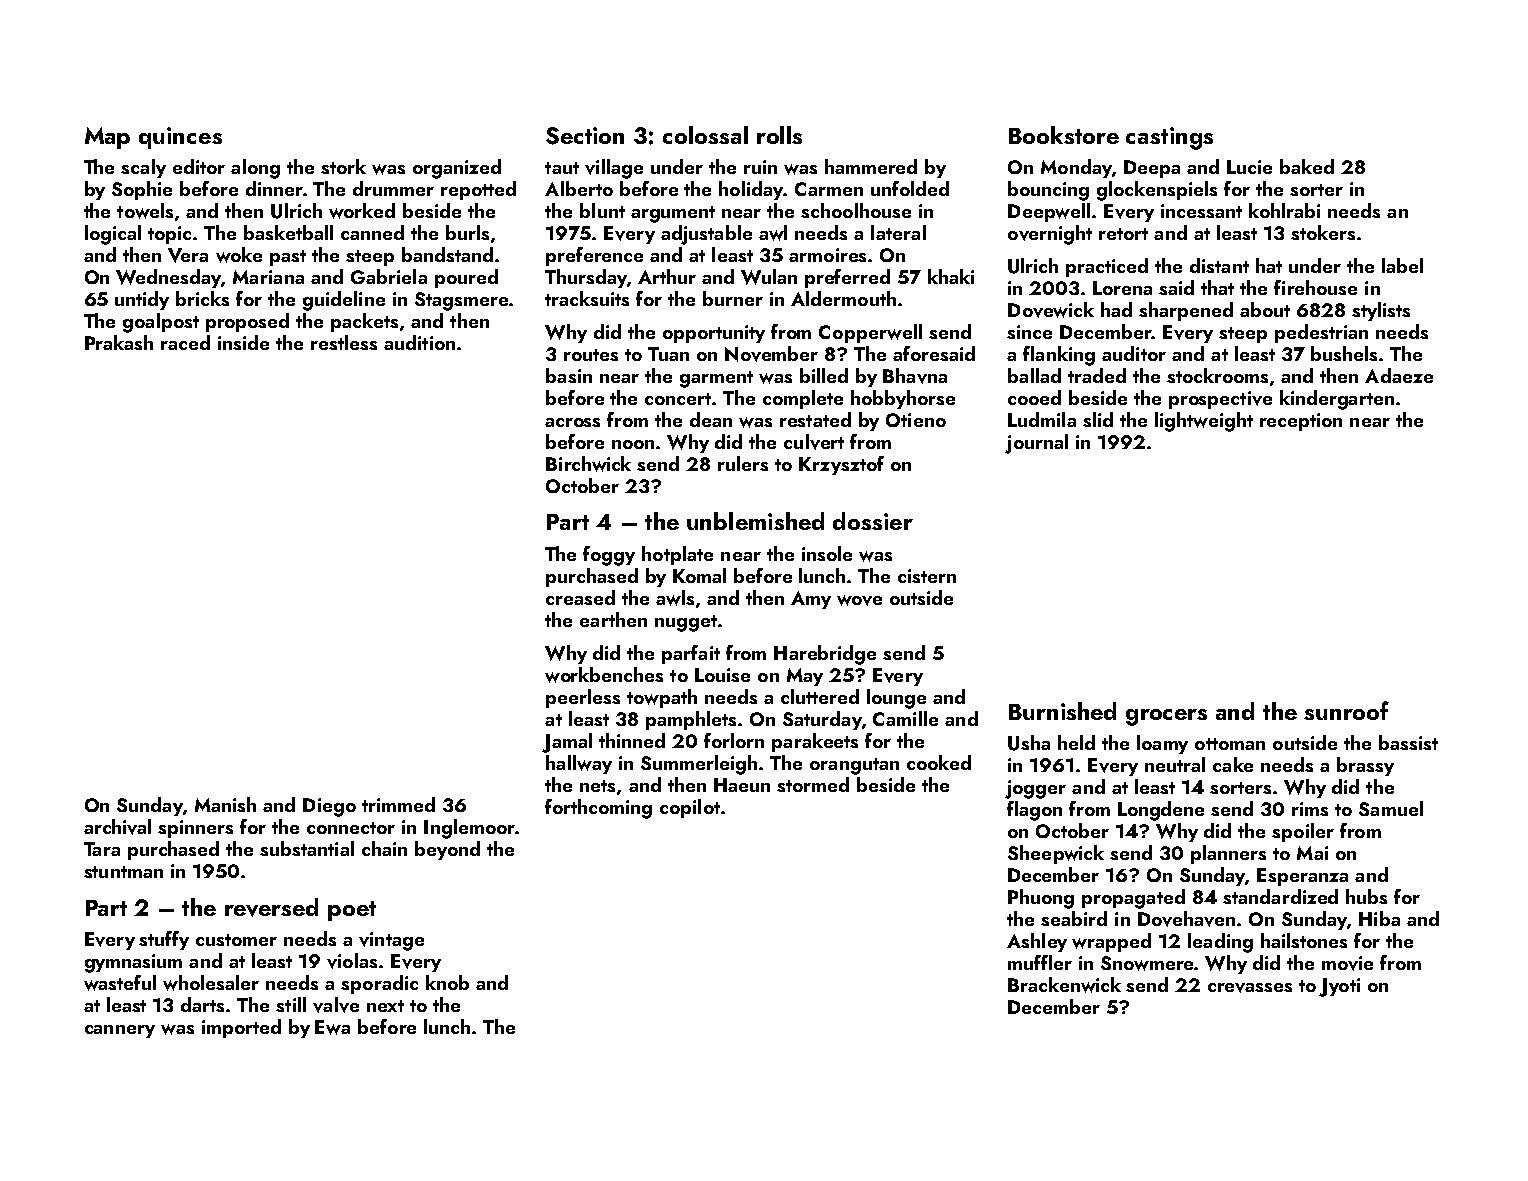 The height and width of the screenshot is (1181, 1528). I want to click on Samuel, so click(1391, 808).
